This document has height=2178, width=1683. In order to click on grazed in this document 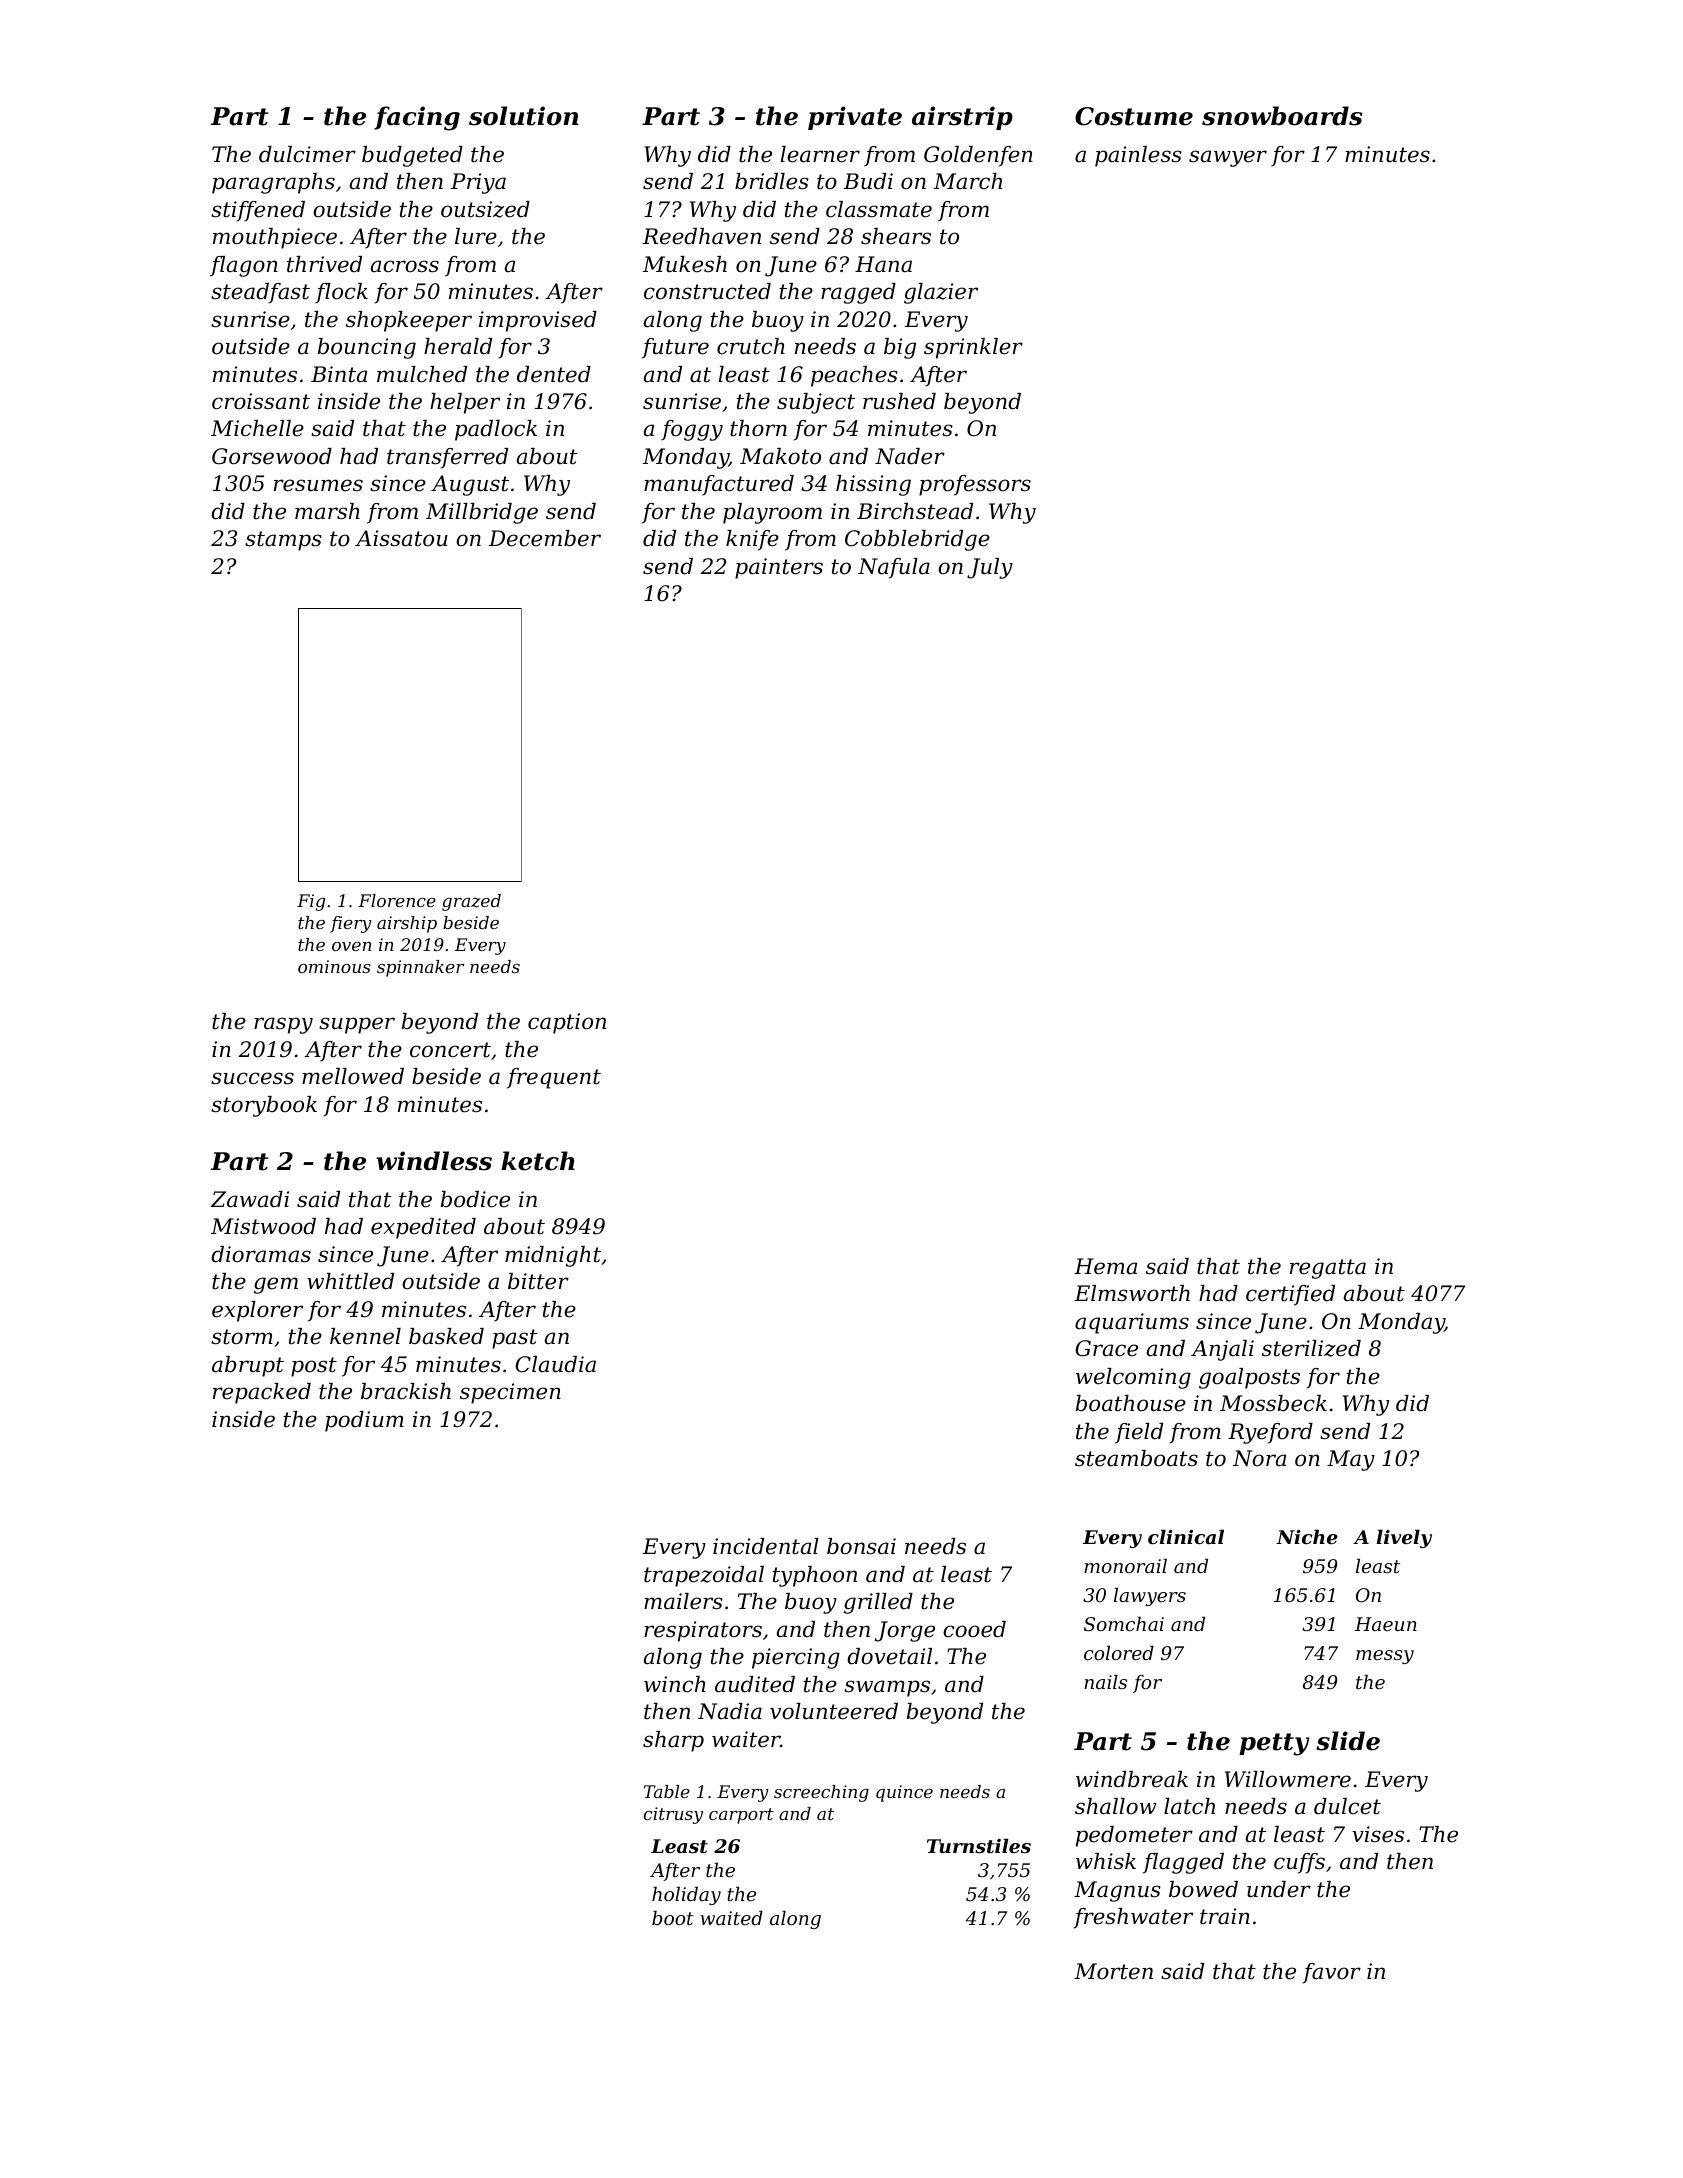, I will do `click(471, 902)`.
